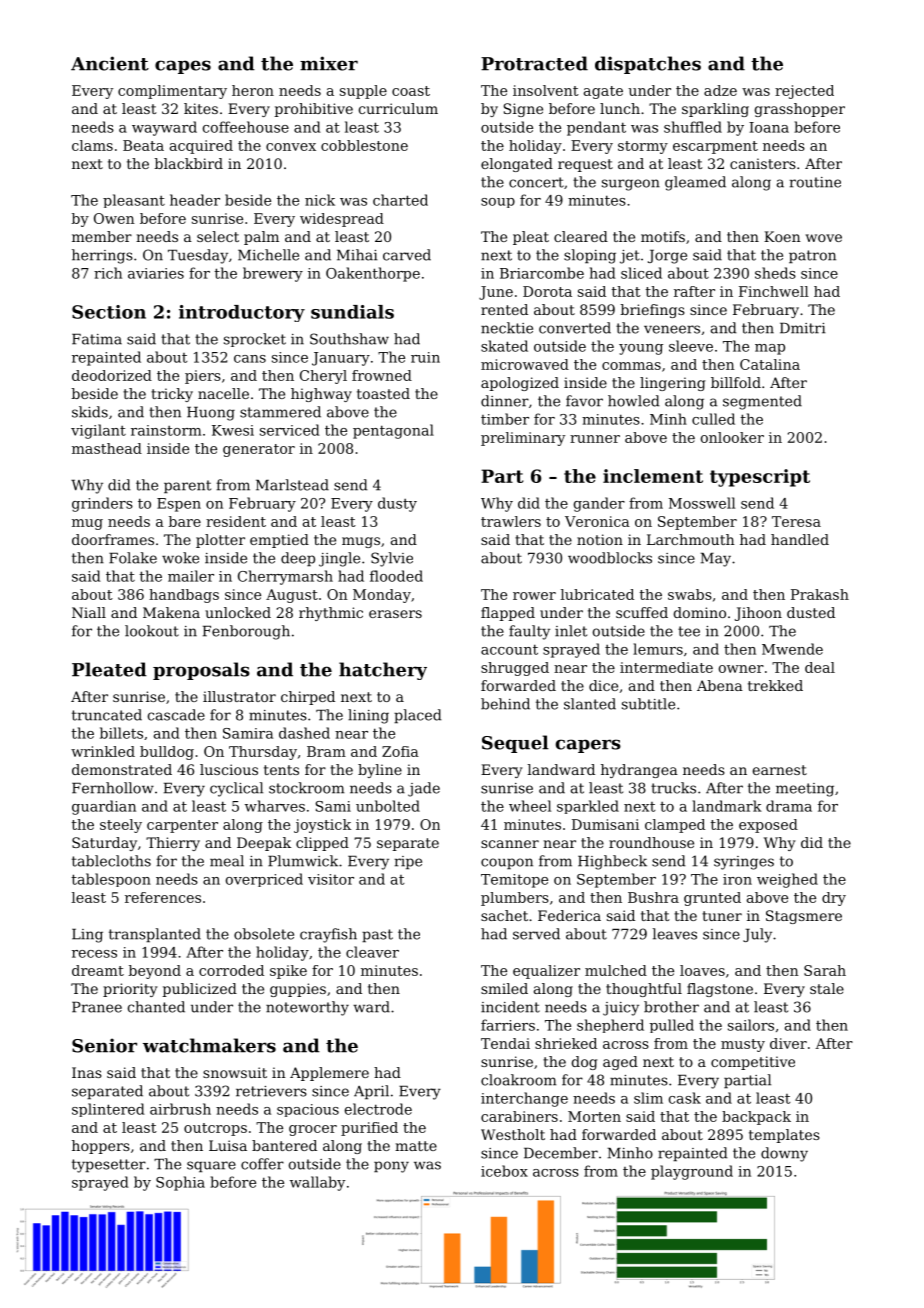  I want to click on palm, so click(261, 238).
